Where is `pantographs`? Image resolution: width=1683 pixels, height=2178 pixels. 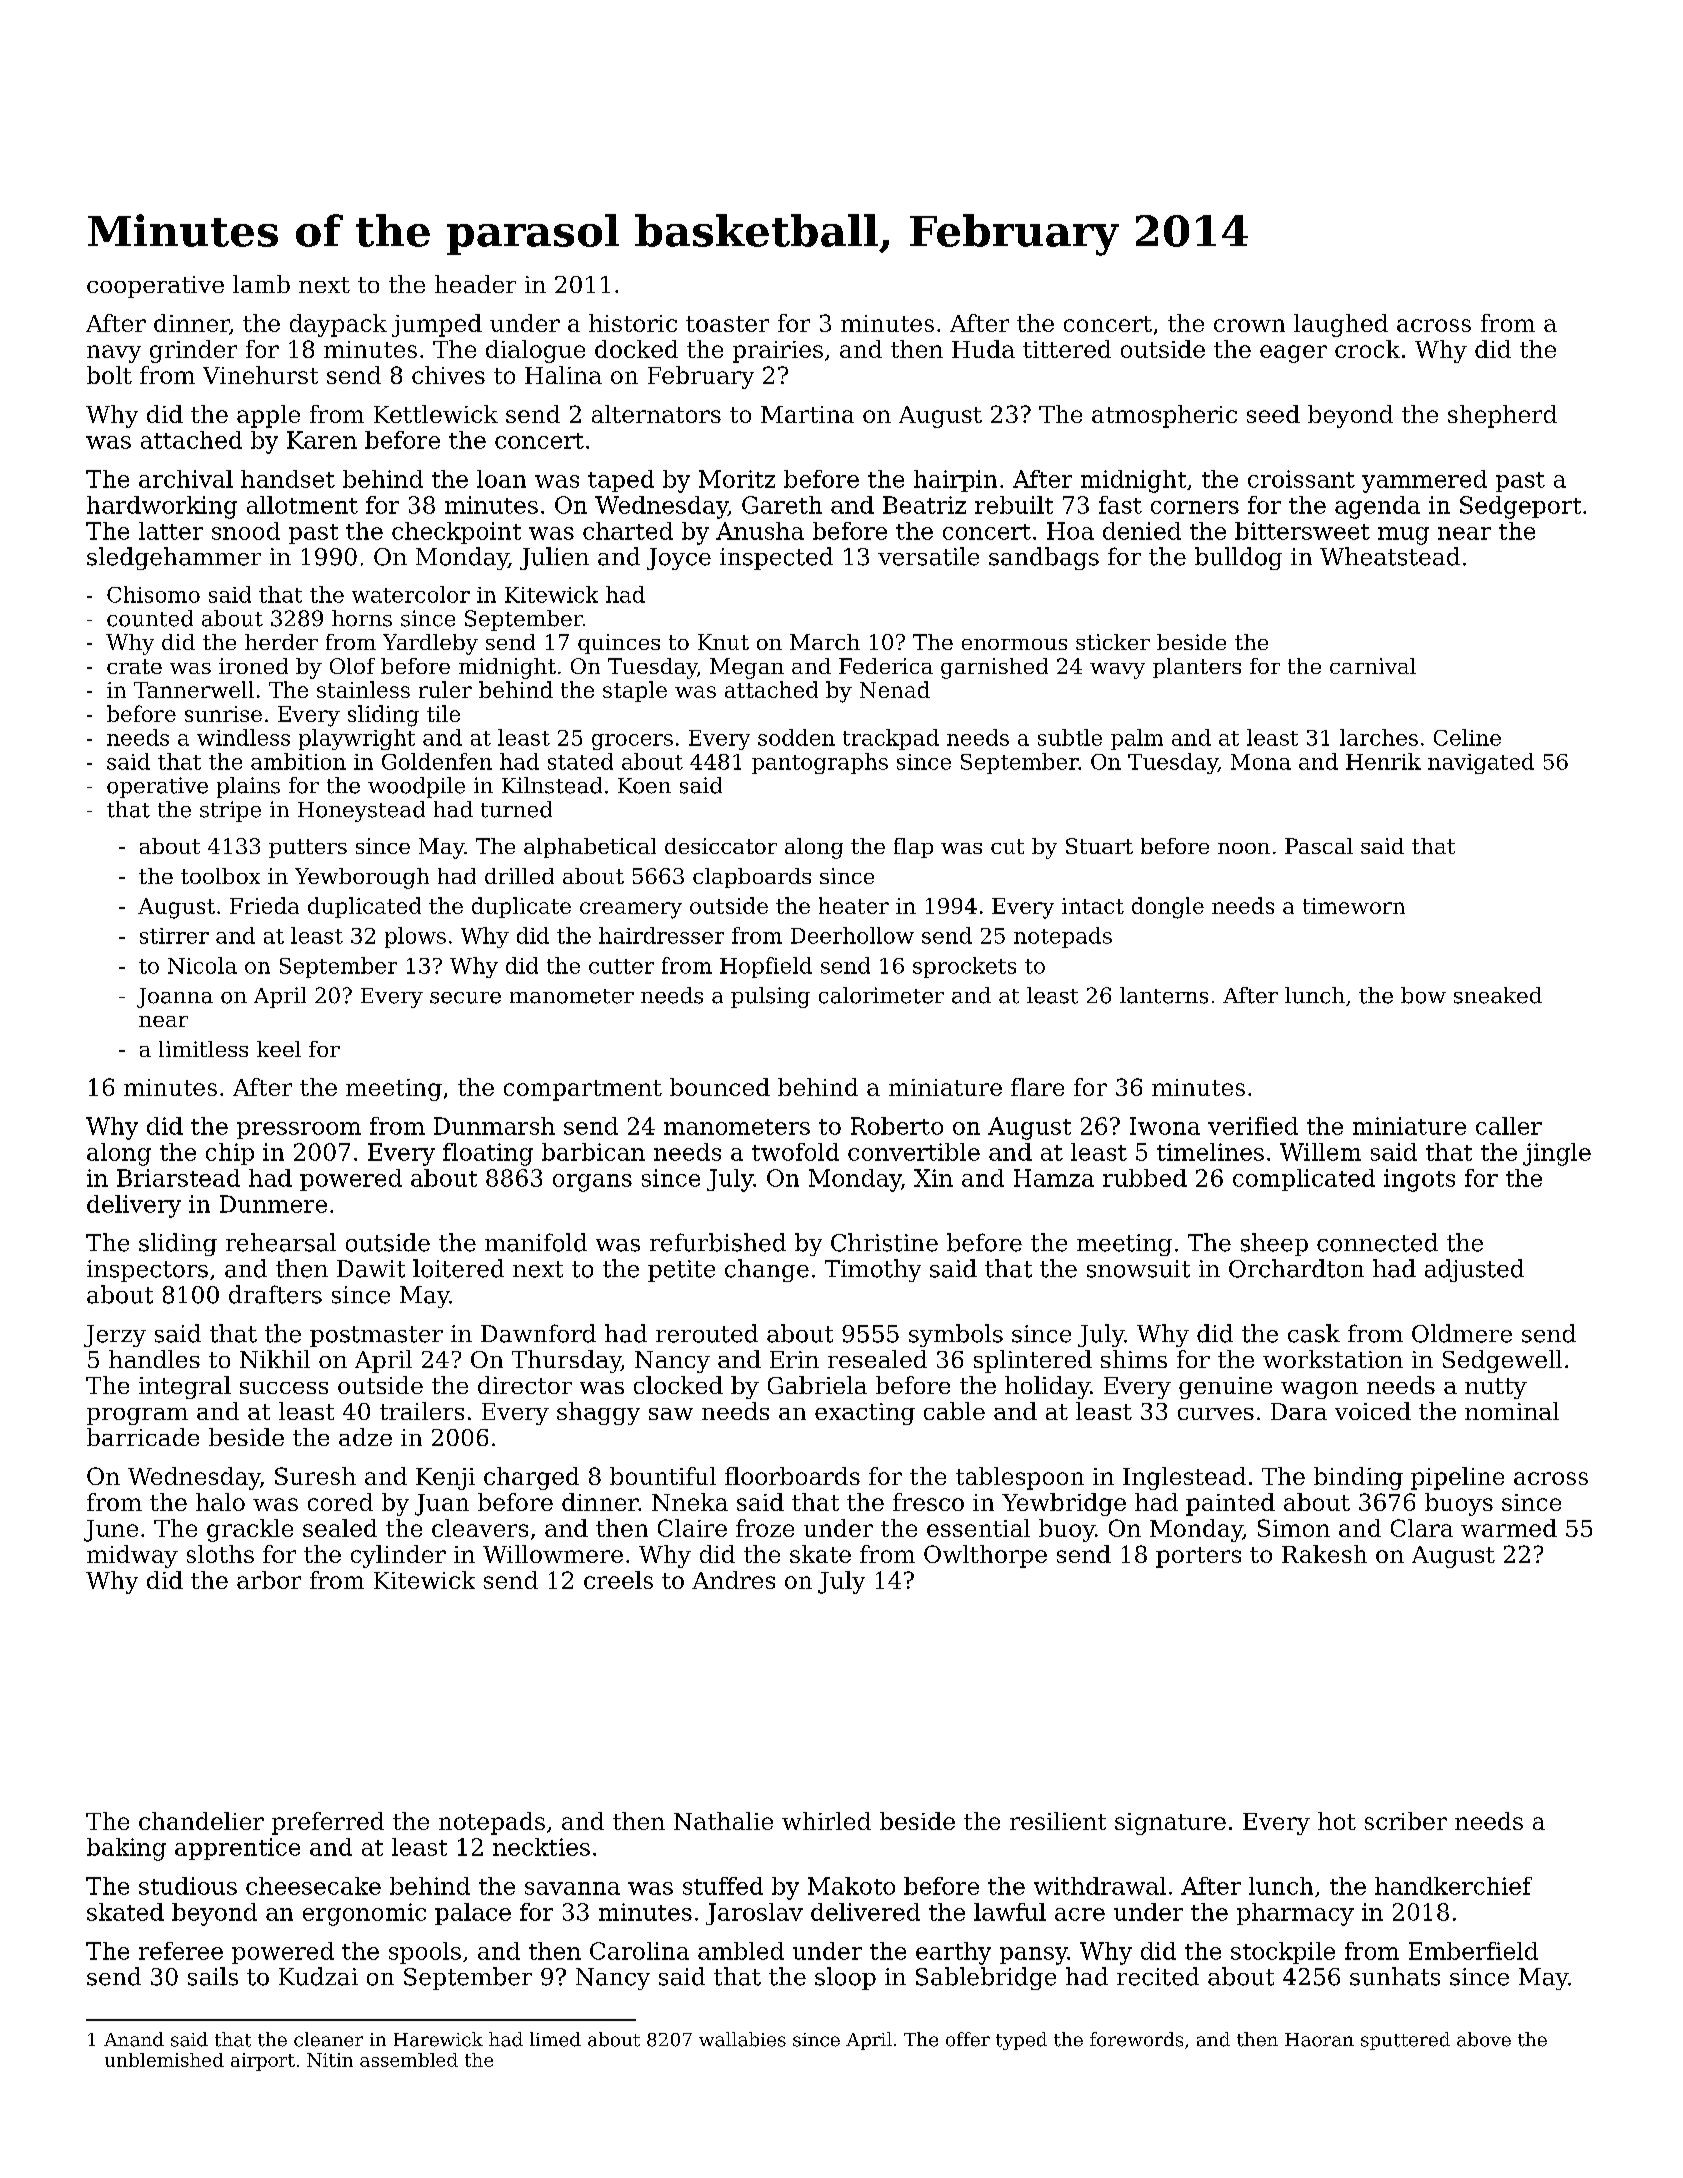 pantographs is located at coordinates (820, 763).
